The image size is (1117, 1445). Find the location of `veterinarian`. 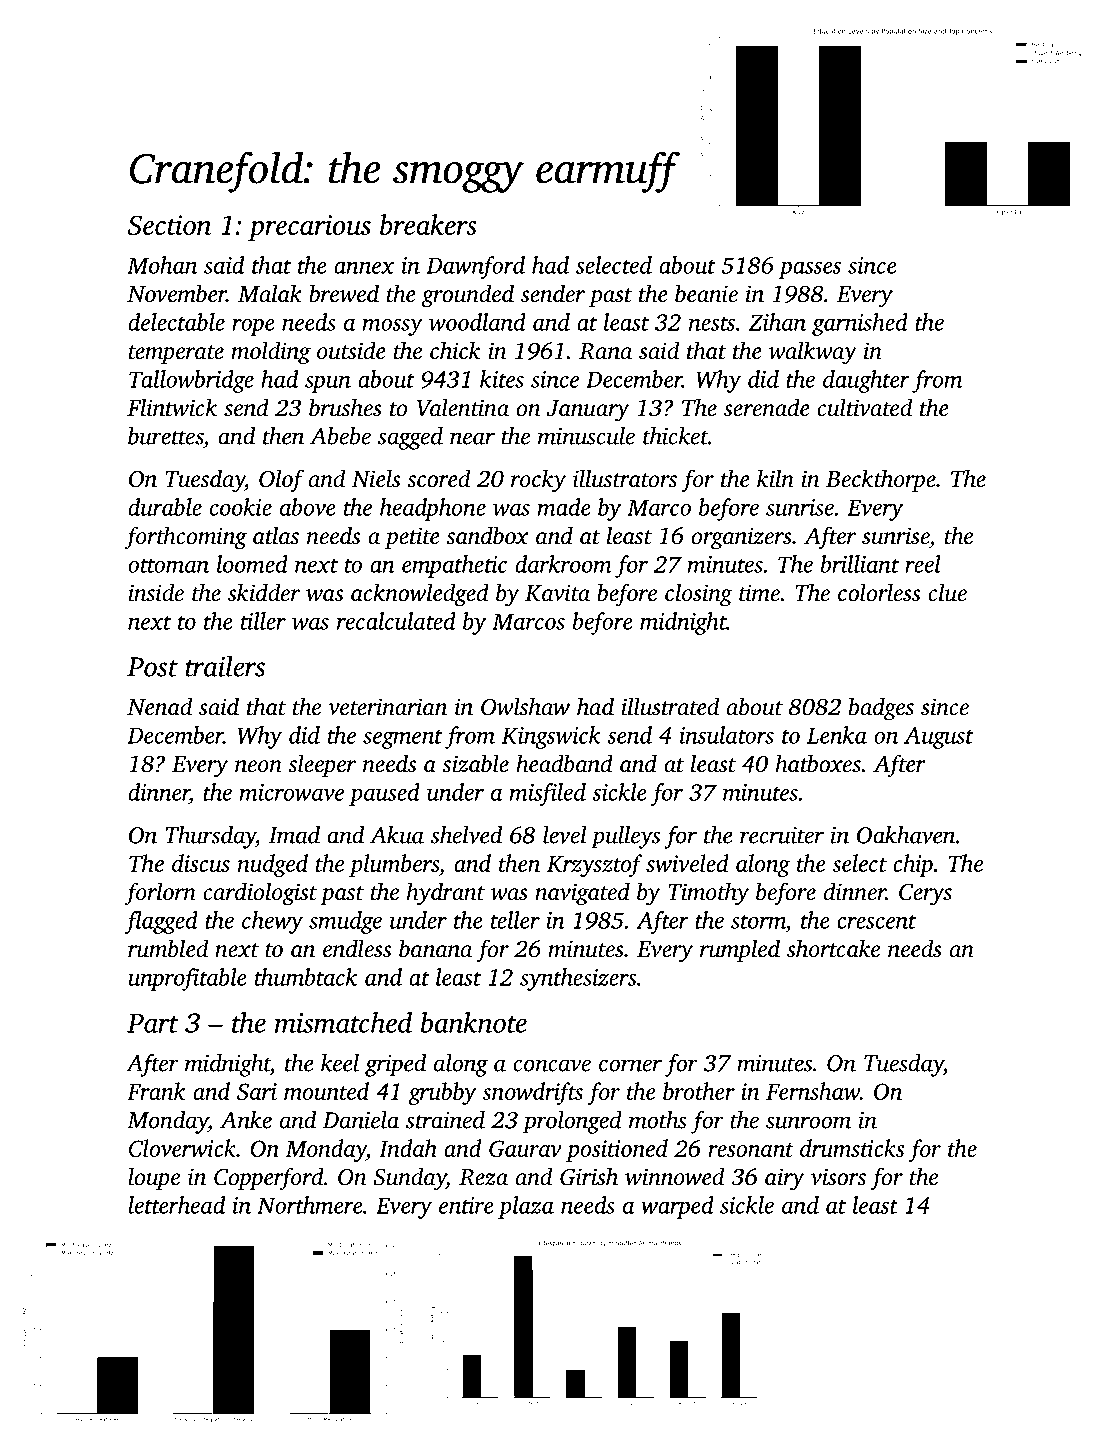

veterinarian is located at coordinates (387, 707).
